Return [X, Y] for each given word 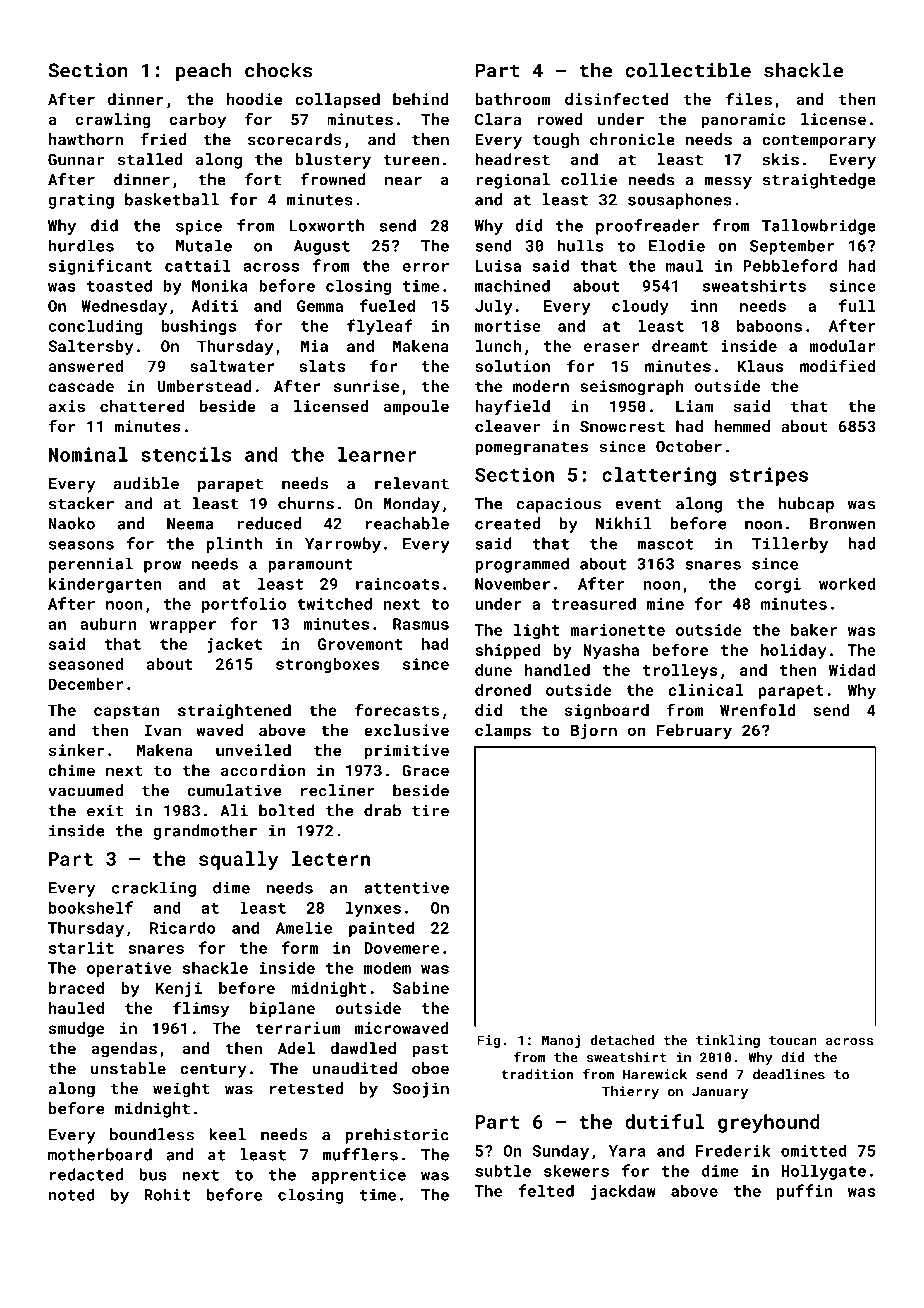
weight [181, 1090]
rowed [560, 119]
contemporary [819, 141]
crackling [154, 889]
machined [512, 285]
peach [204, 72]
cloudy [640, 307]
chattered [142, 406]
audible [146, 483]
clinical [705, 690]
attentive [406, 888]
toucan [793, 1040]
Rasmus [421, 624]
